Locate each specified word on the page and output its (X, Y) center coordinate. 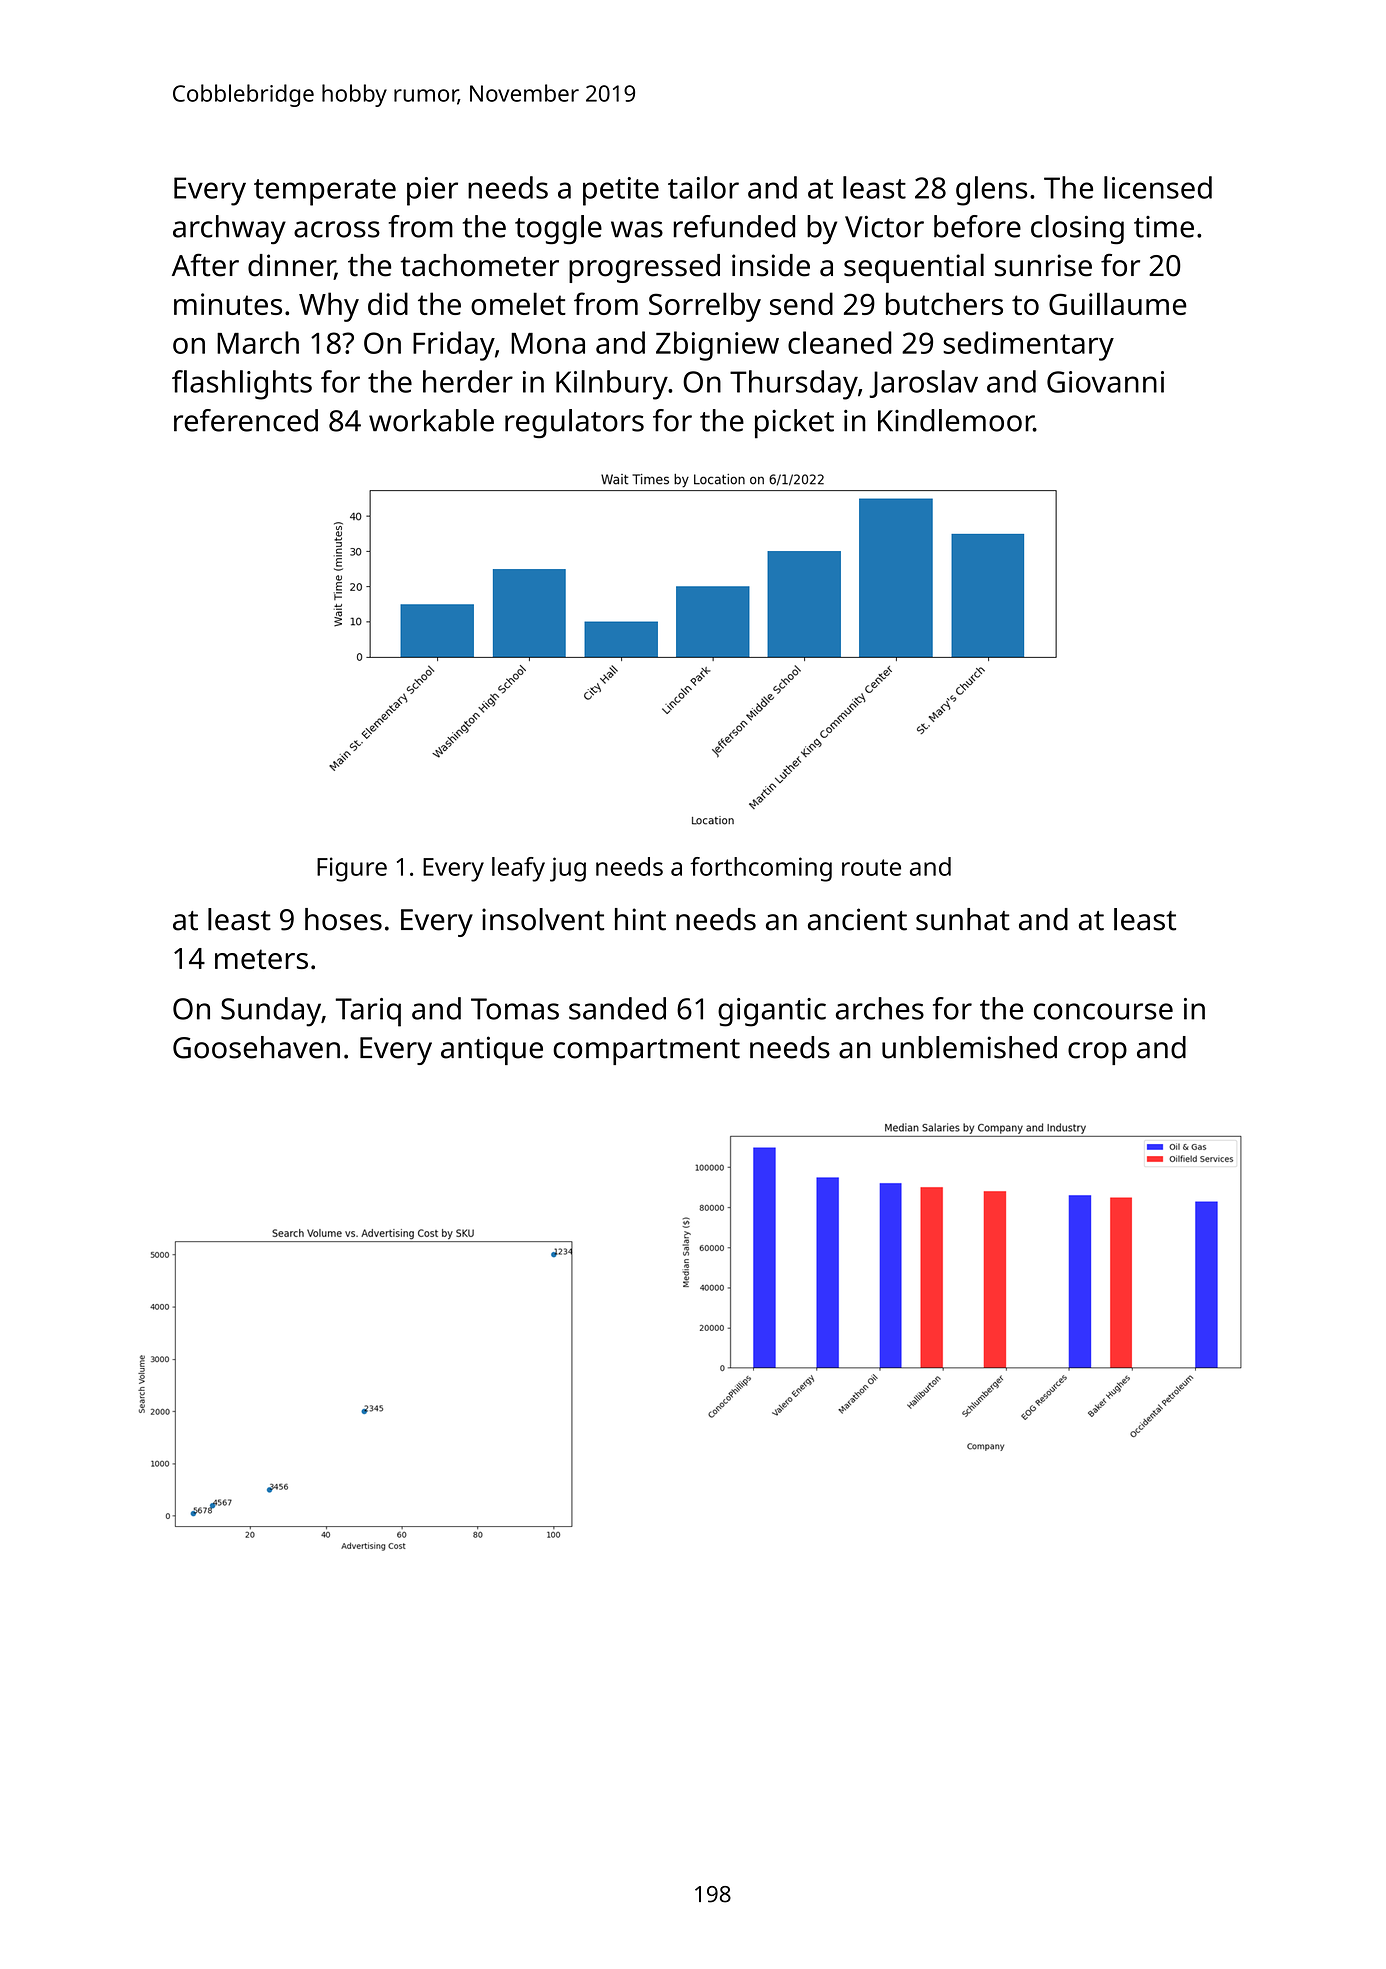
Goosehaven (256, 1047)
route (871, 867)
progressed (644, 268)
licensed (1158, 187)
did (388, 303)
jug (568, 869)
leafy (518, 869)
